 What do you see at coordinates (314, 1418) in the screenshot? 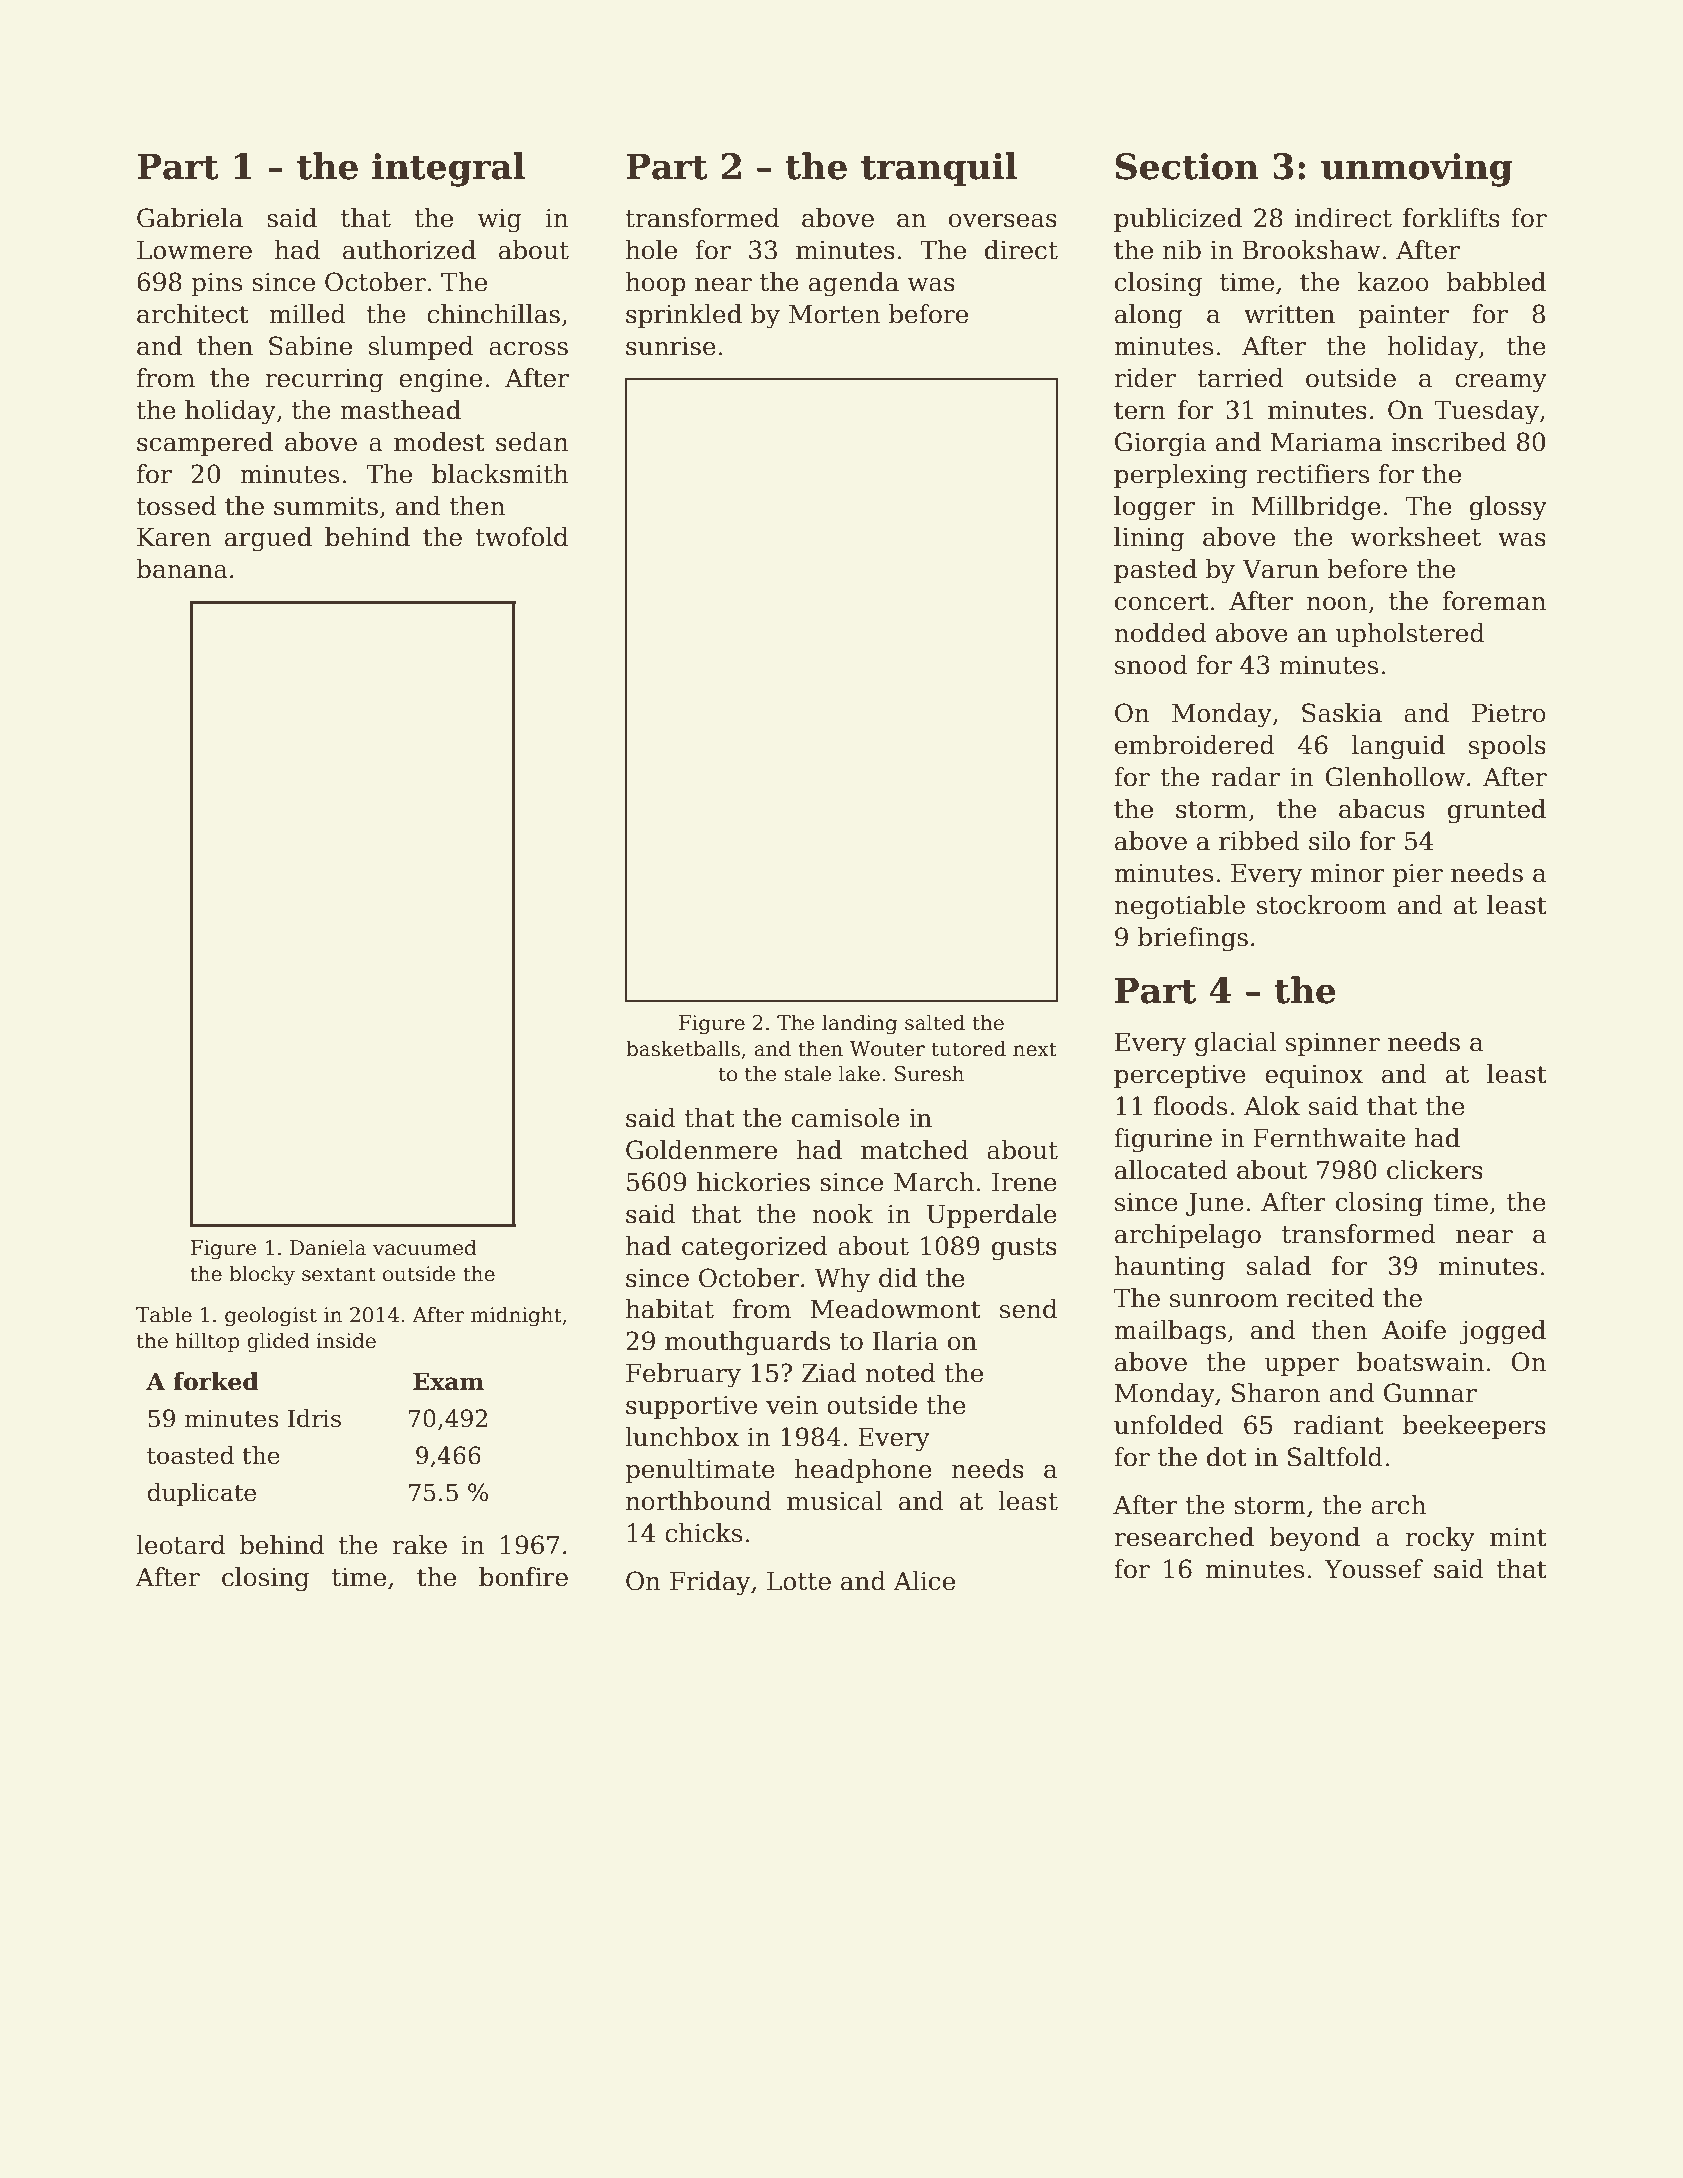
I see `Idris` at bounding box center [314, 1418].
